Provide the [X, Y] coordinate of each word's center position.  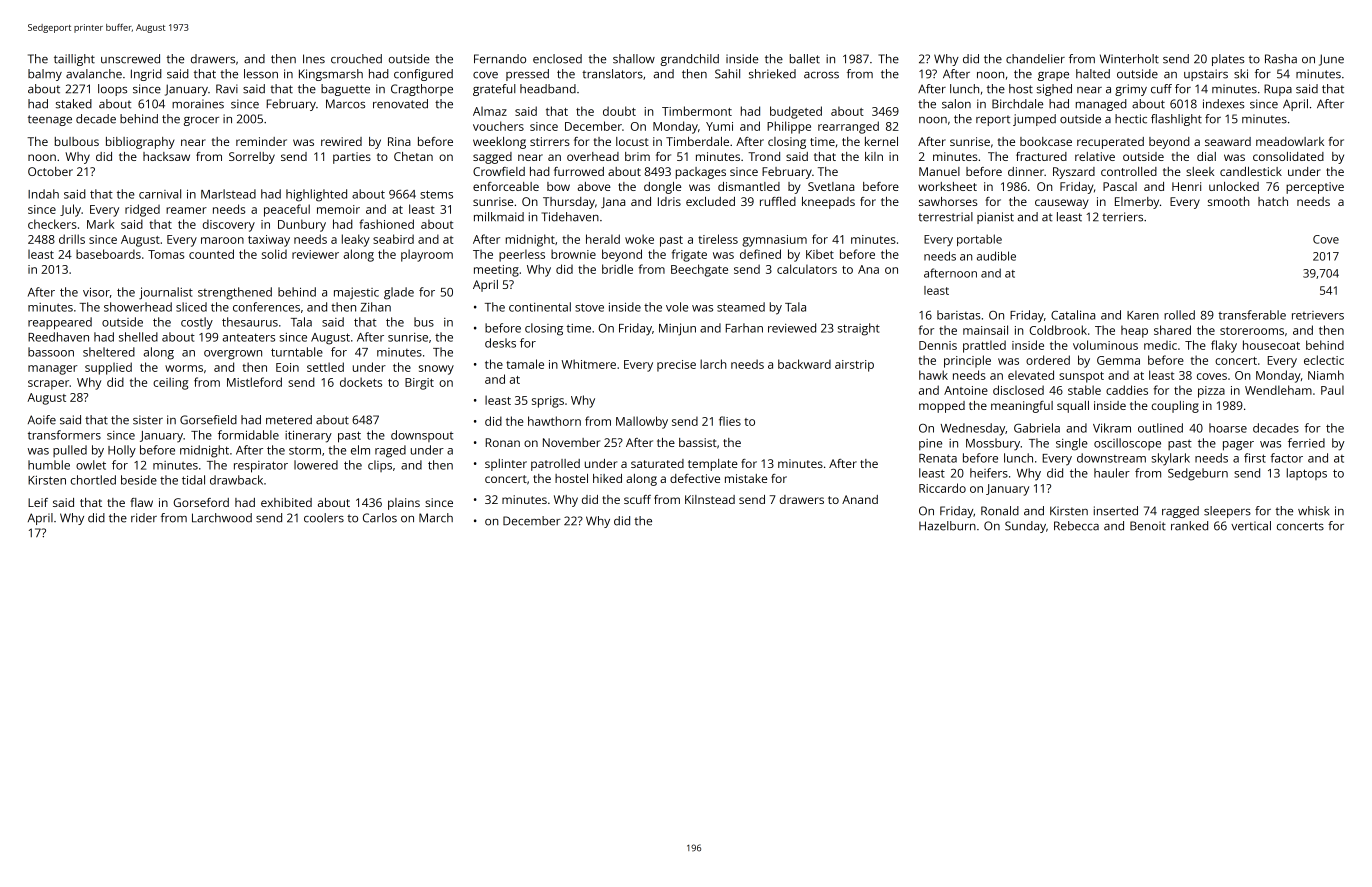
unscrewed [130, 59]
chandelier [1035, 59]
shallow [634, 59]
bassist [698, 442]
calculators [807, 269]
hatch [1273, 201]
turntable [297, 352]
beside [139, 480]
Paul [1332, 390]
